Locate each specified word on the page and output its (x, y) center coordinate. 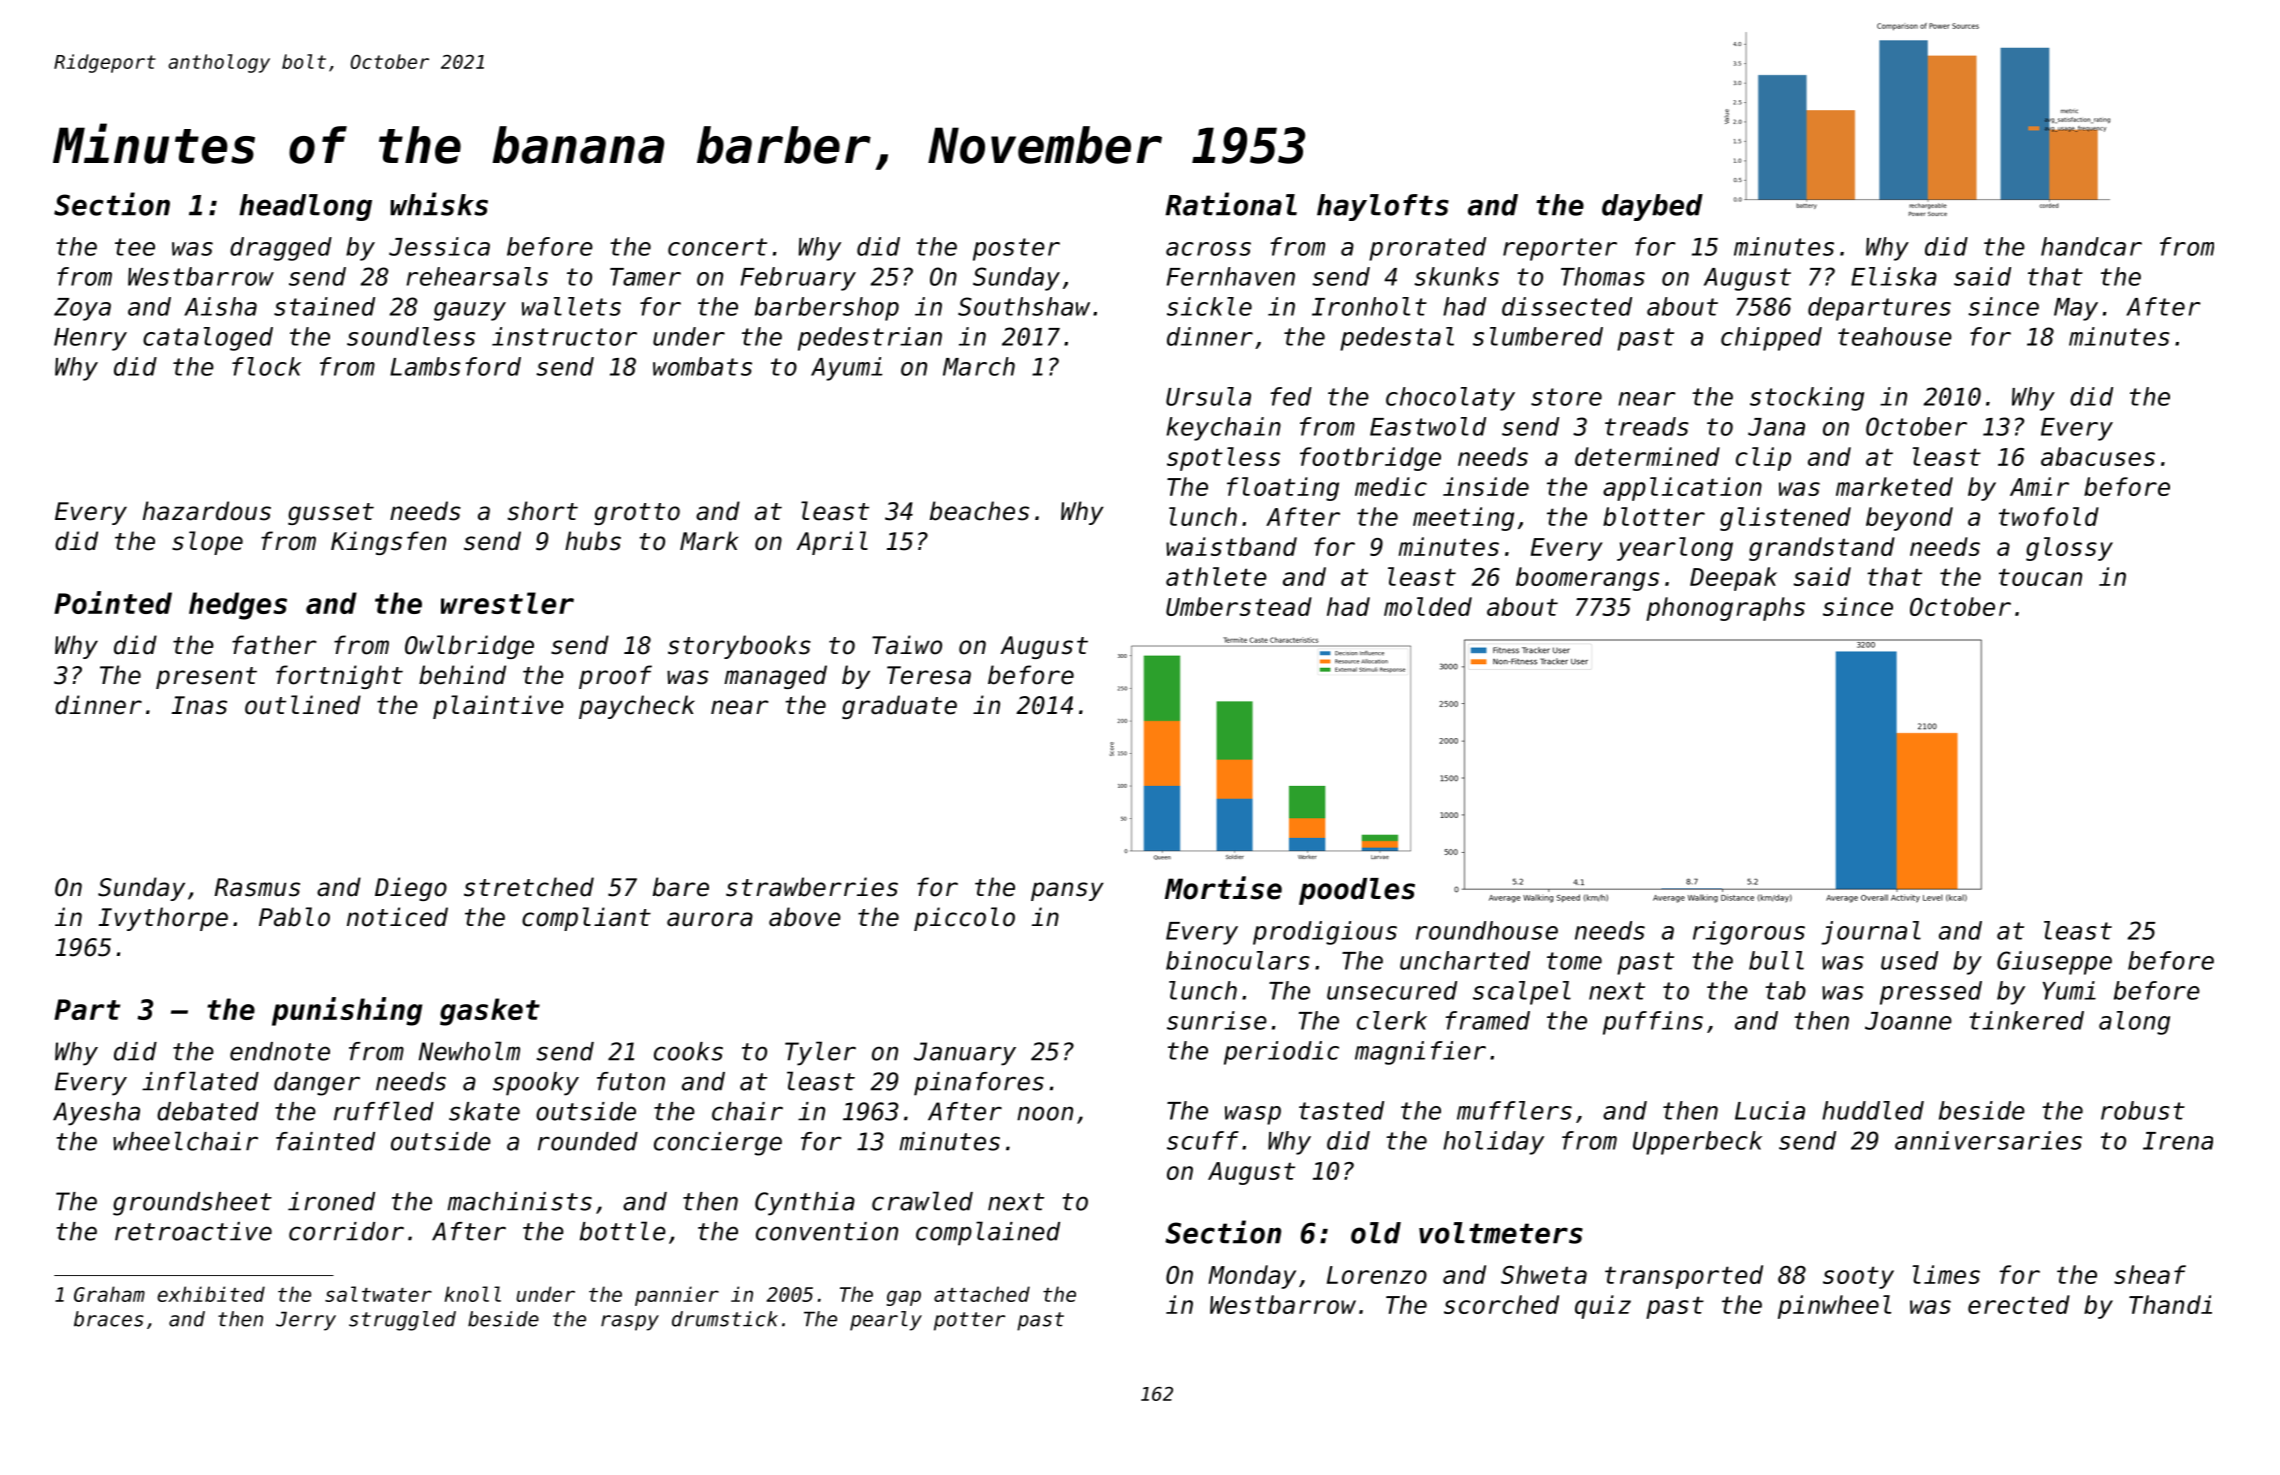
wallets (571, 306)
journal (1871, 933)
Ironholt (1369, 306)
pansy (1067, 891)
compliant (586, 919)
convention (827, 1231)
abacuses (2098, 456)
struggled (402, 1321)
